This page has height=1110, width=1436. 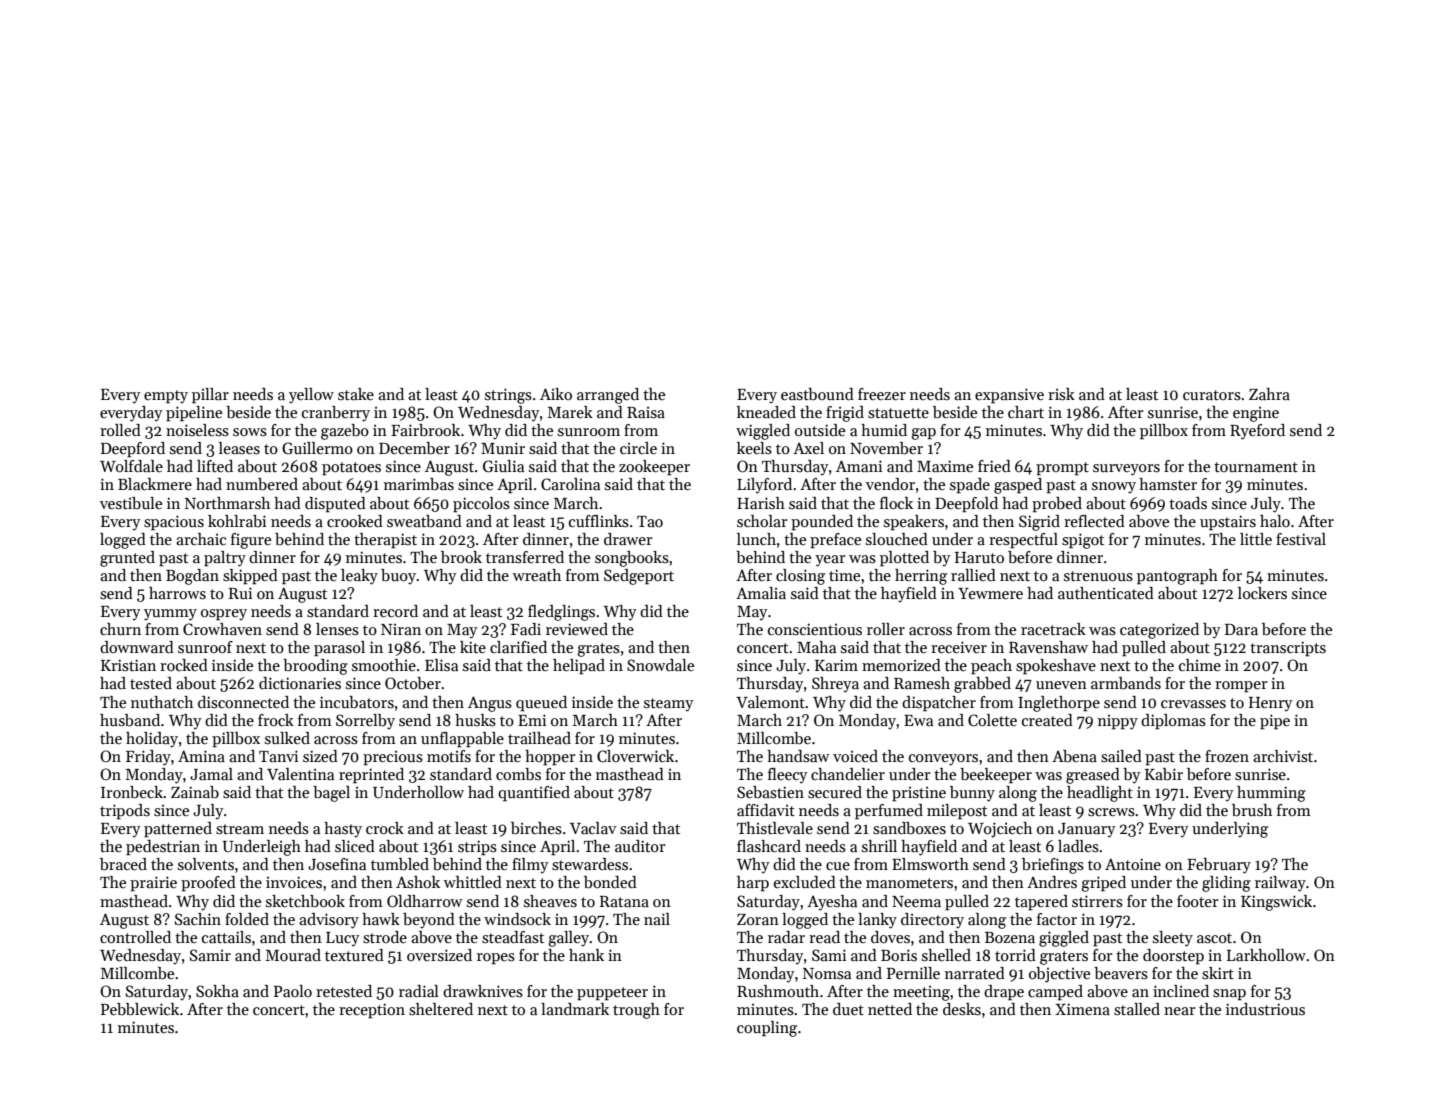 I want to click on risk, so click(x=1061, y=394).
